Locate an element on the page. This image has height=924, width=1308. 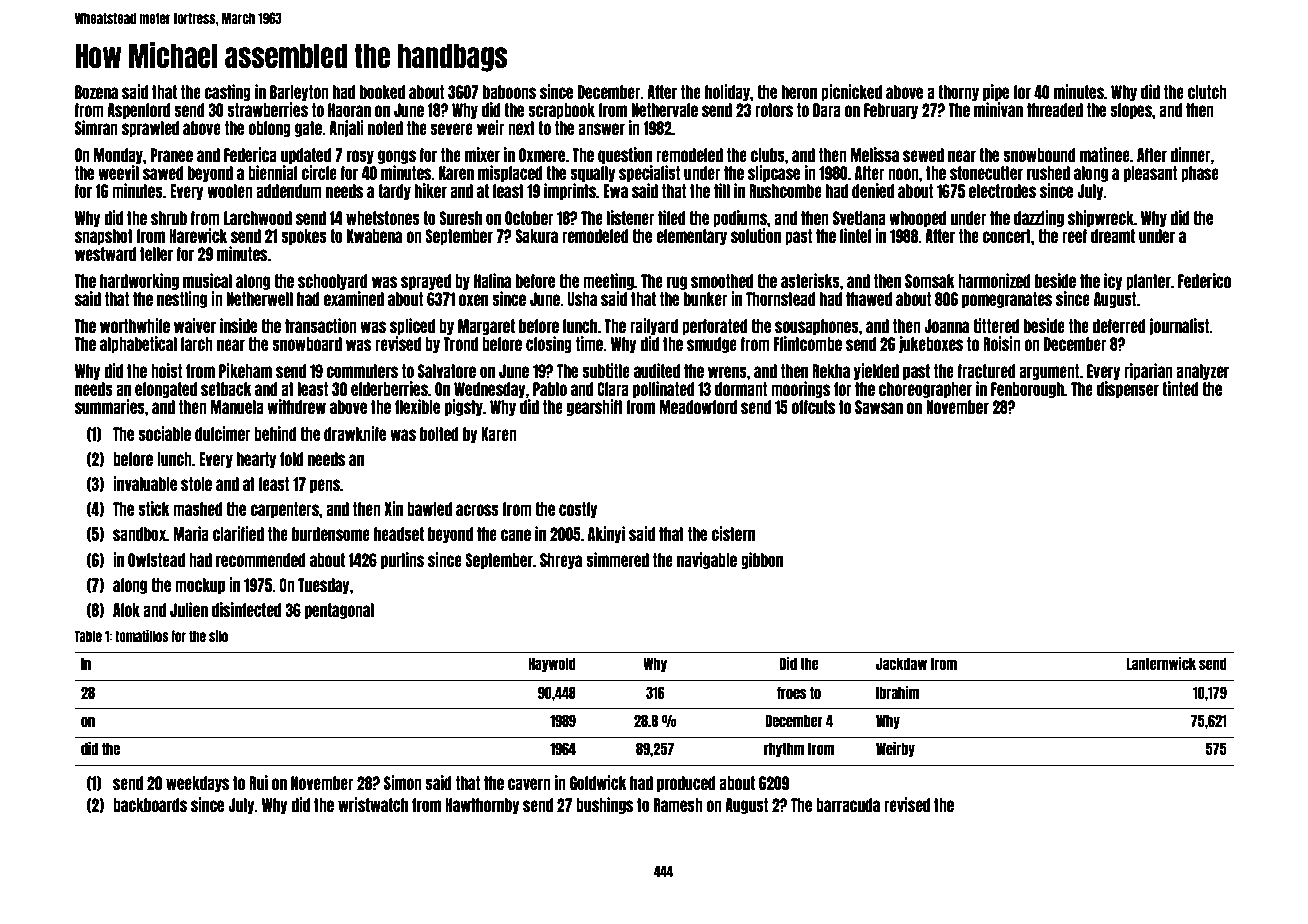
Lanternwick is located at coordinates (1161, 663).
